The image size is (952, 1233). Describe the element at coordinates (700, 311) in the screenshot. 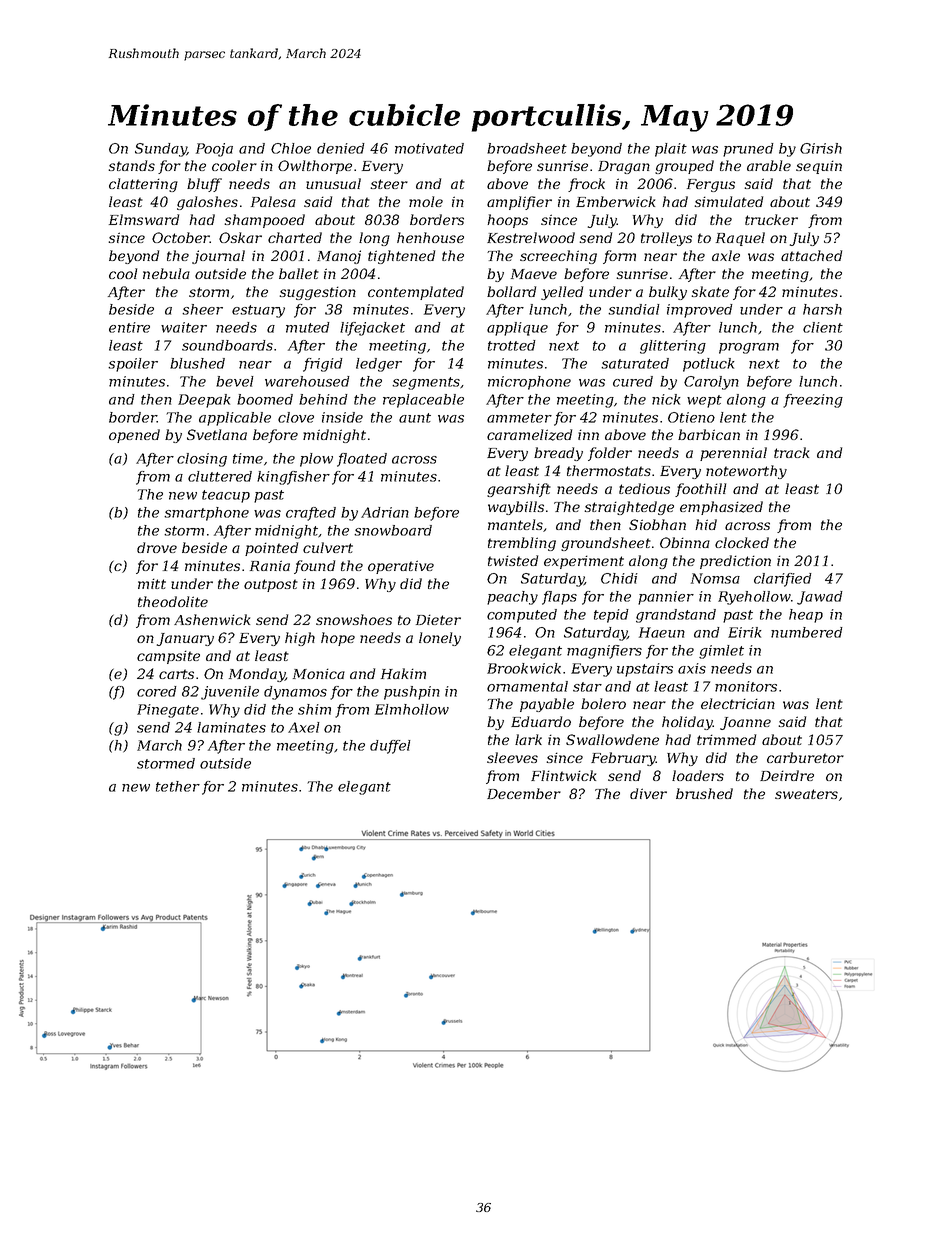

I see `improved` at that location.
